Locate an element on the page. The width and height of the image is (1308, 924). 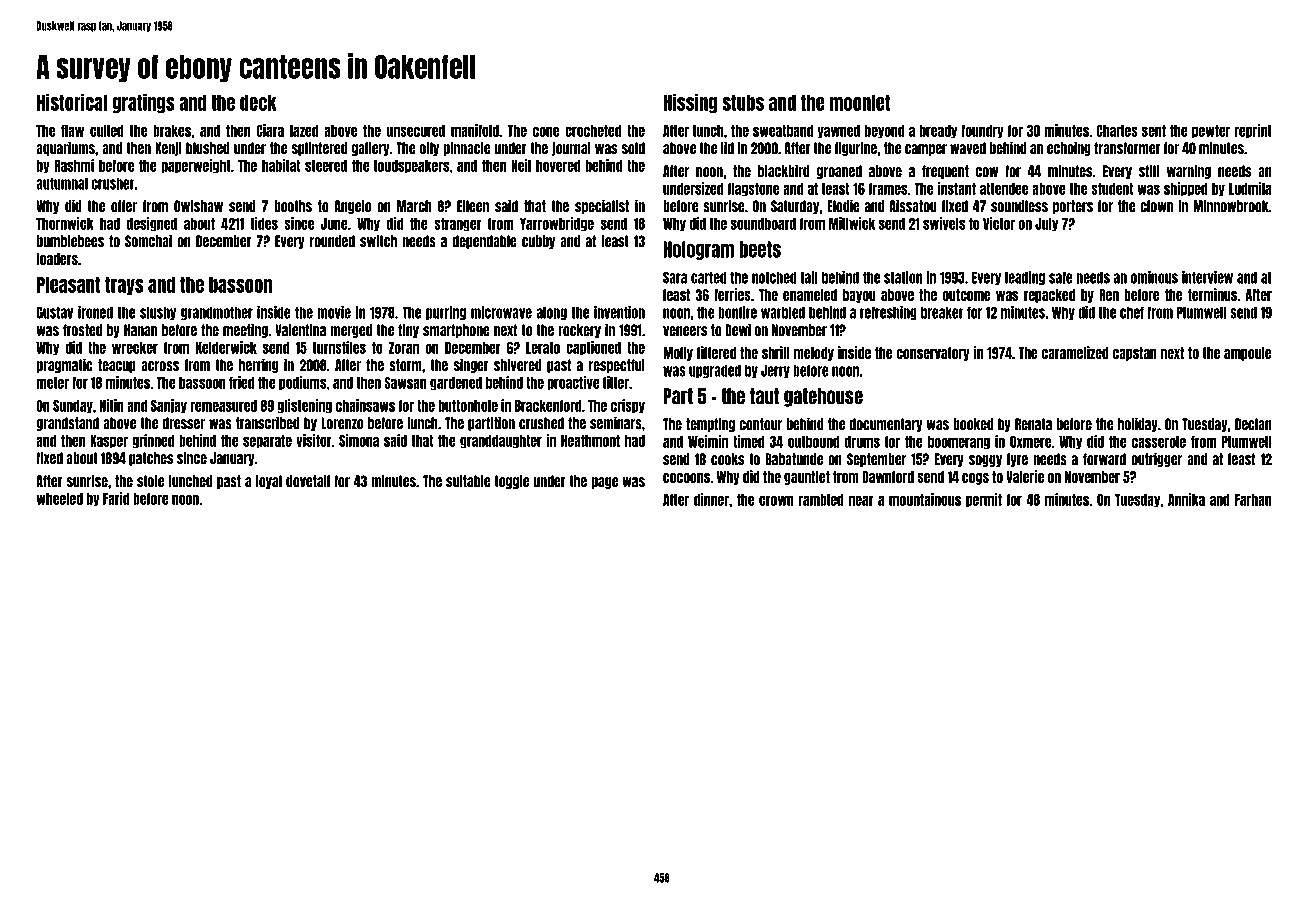
ampoule is located at coordinates (1248, 354).
